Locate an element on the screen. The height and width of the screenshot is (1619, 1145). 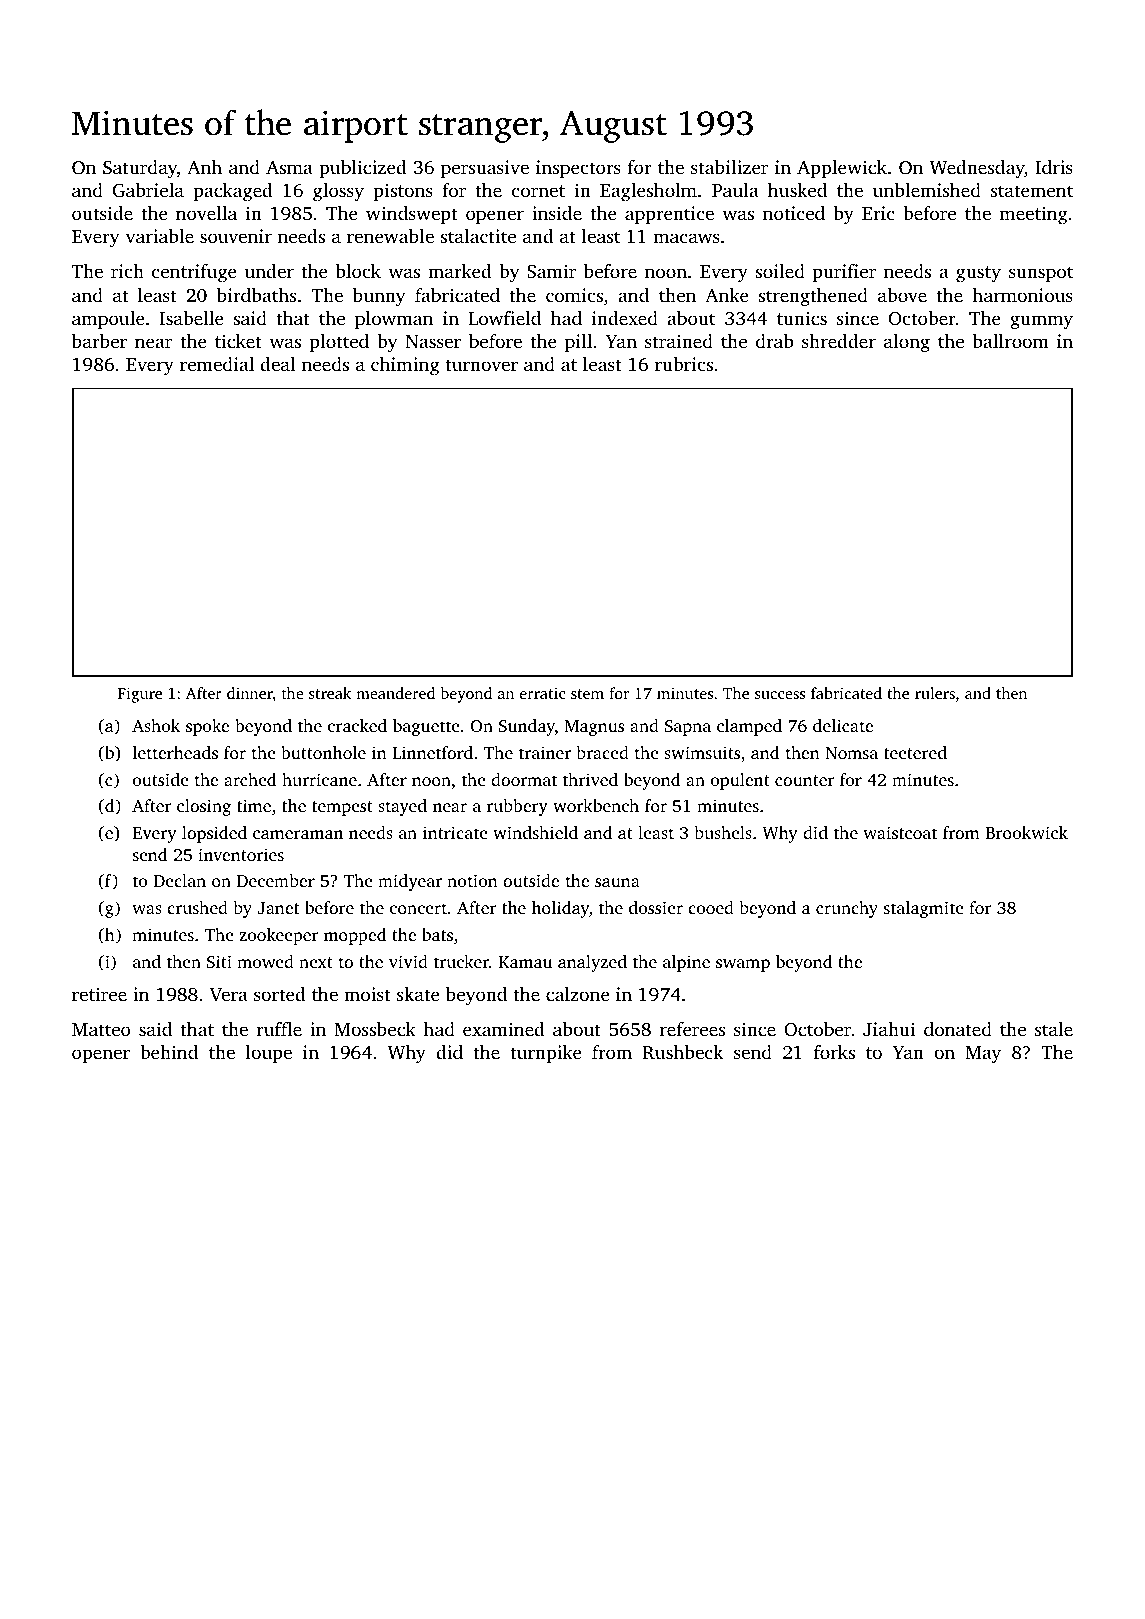
closing is located at coordinates (204, 807).
